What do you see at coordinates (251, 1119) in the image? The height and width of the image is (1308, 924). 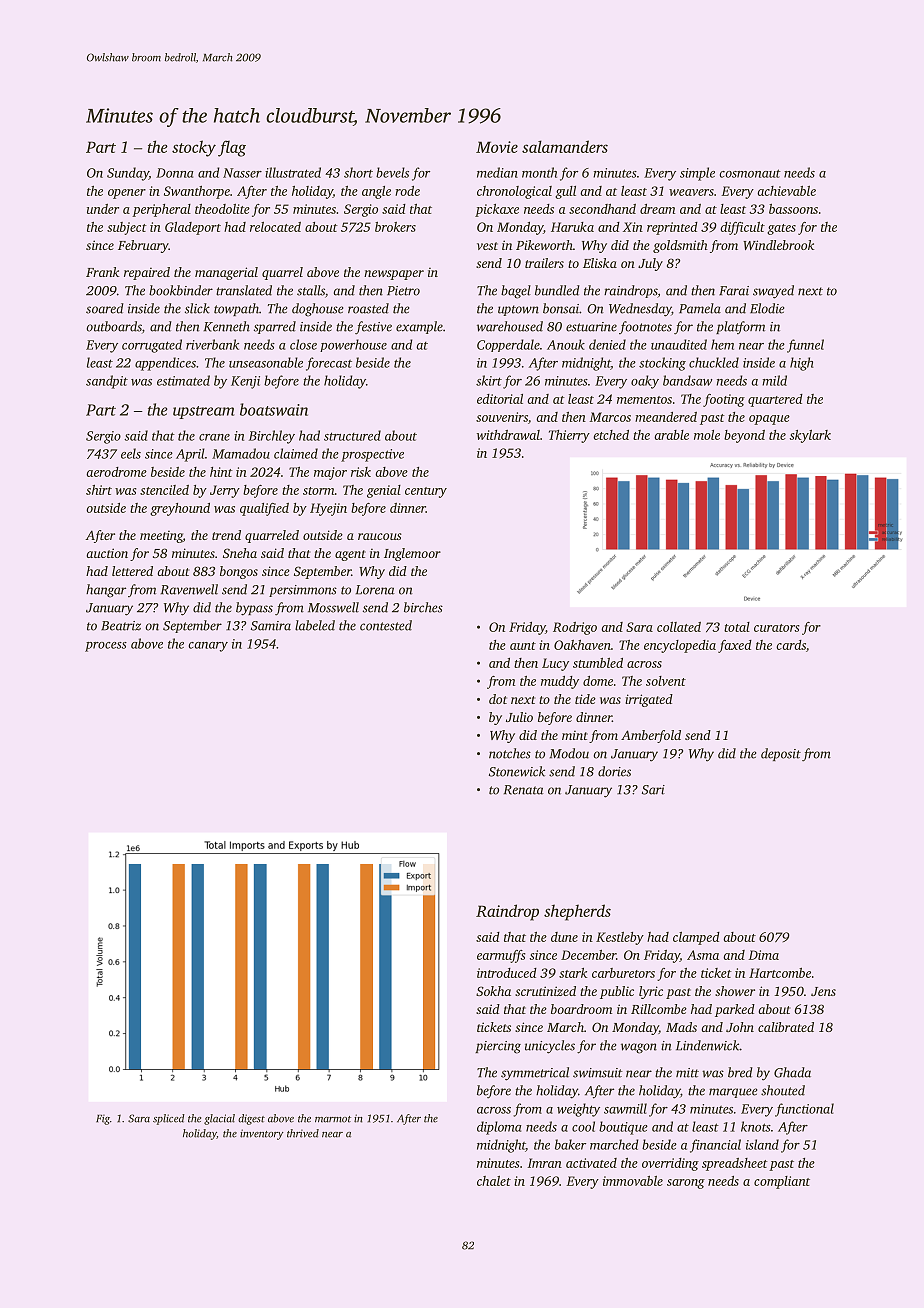 I see `digest` at bounding box center [251, 1119].
